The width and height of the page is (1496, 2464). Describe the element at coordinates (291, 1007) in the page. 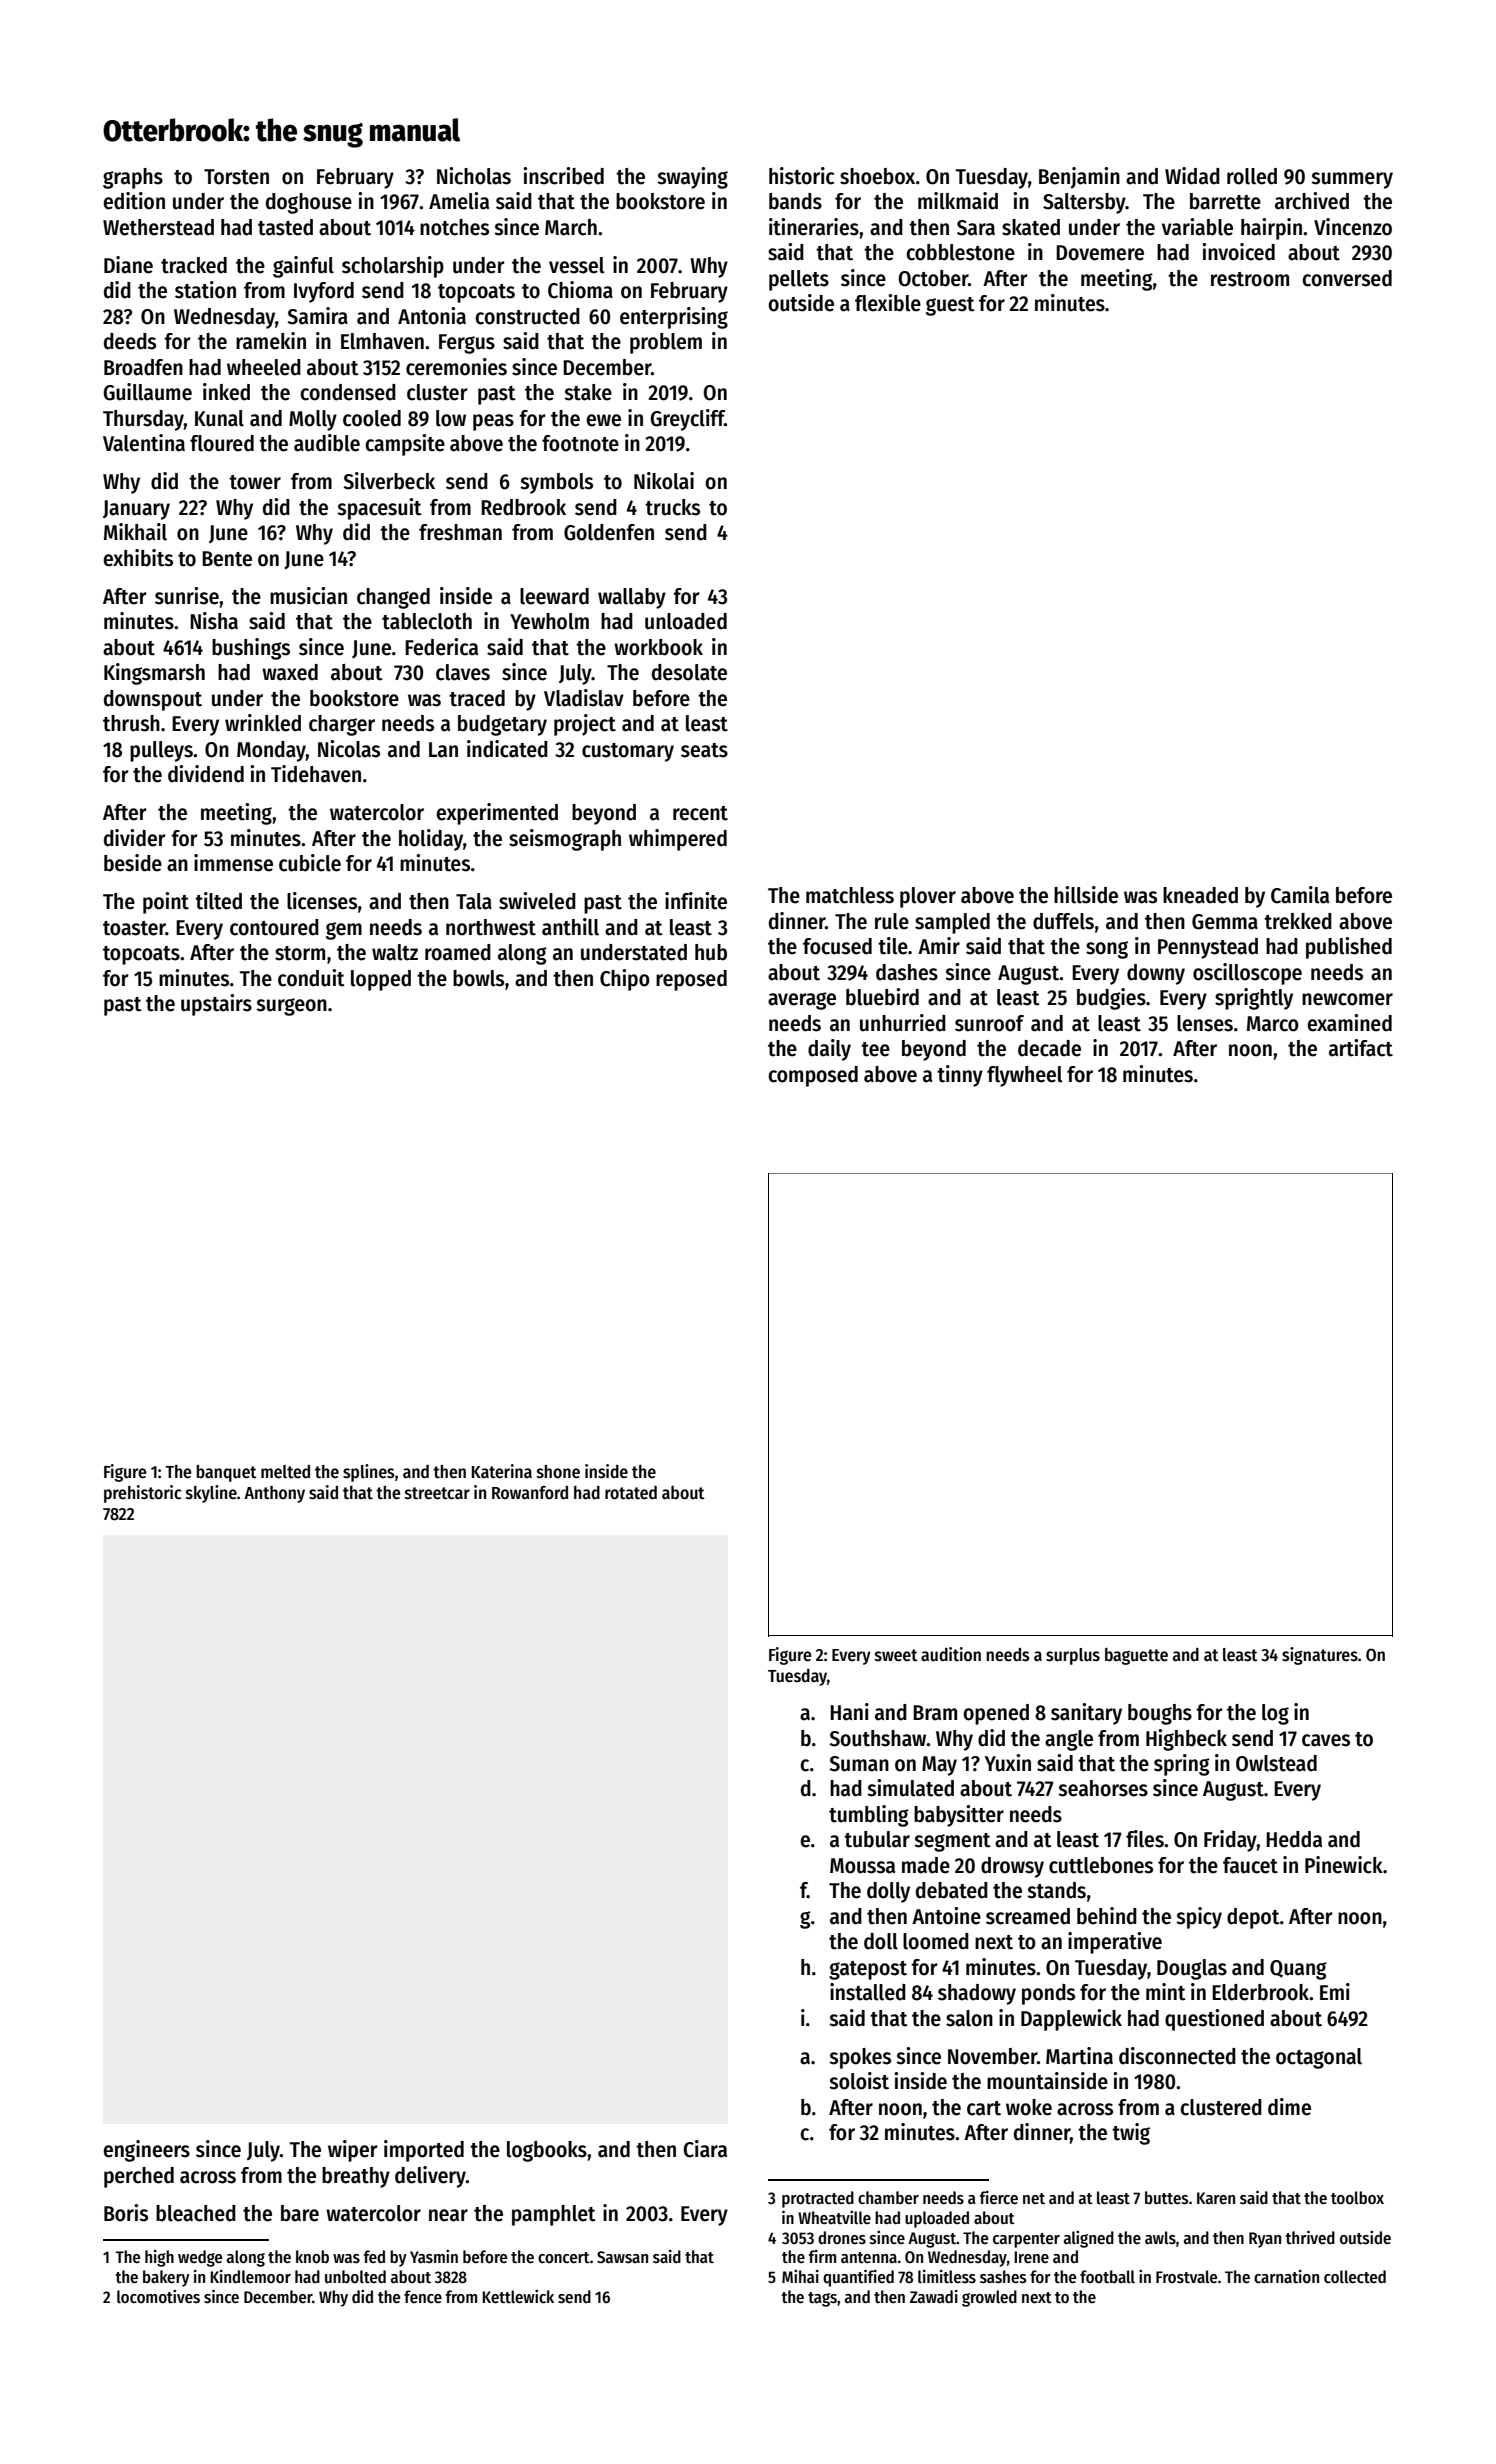

I see `surgeon` at that location.
